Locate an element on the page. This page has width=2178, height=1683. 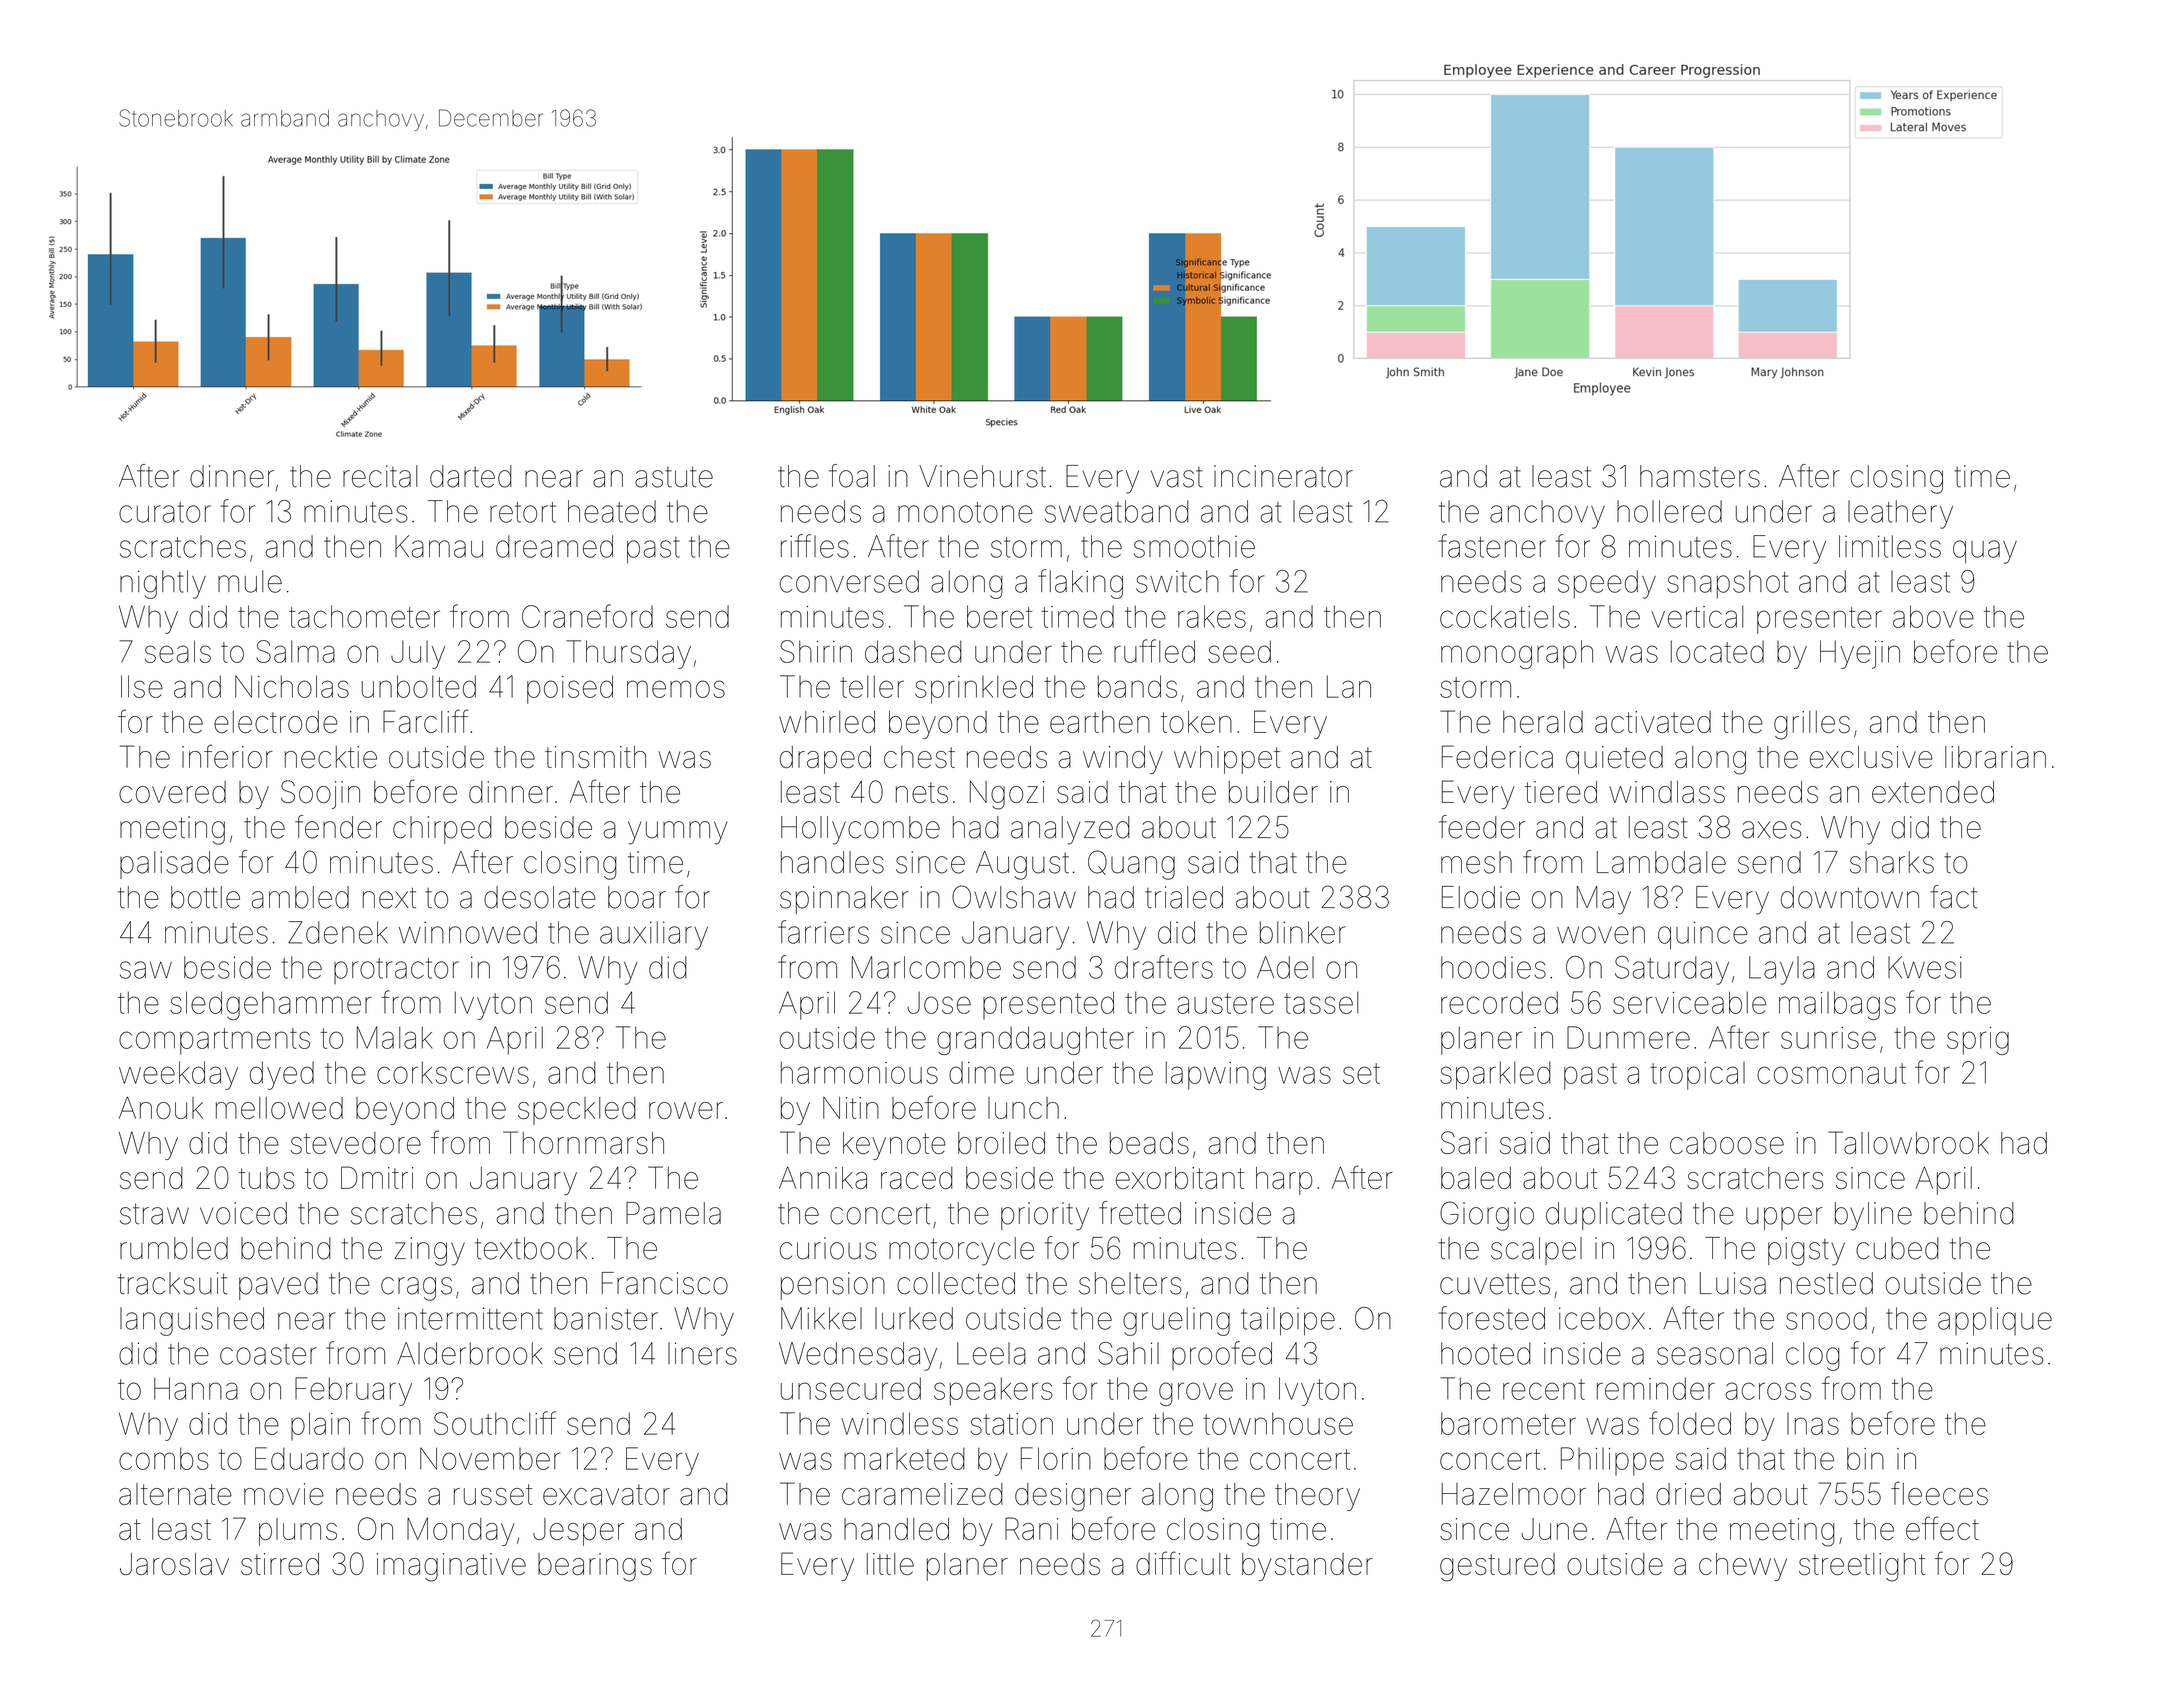
leathery is located at coordinates (1900, 514).
